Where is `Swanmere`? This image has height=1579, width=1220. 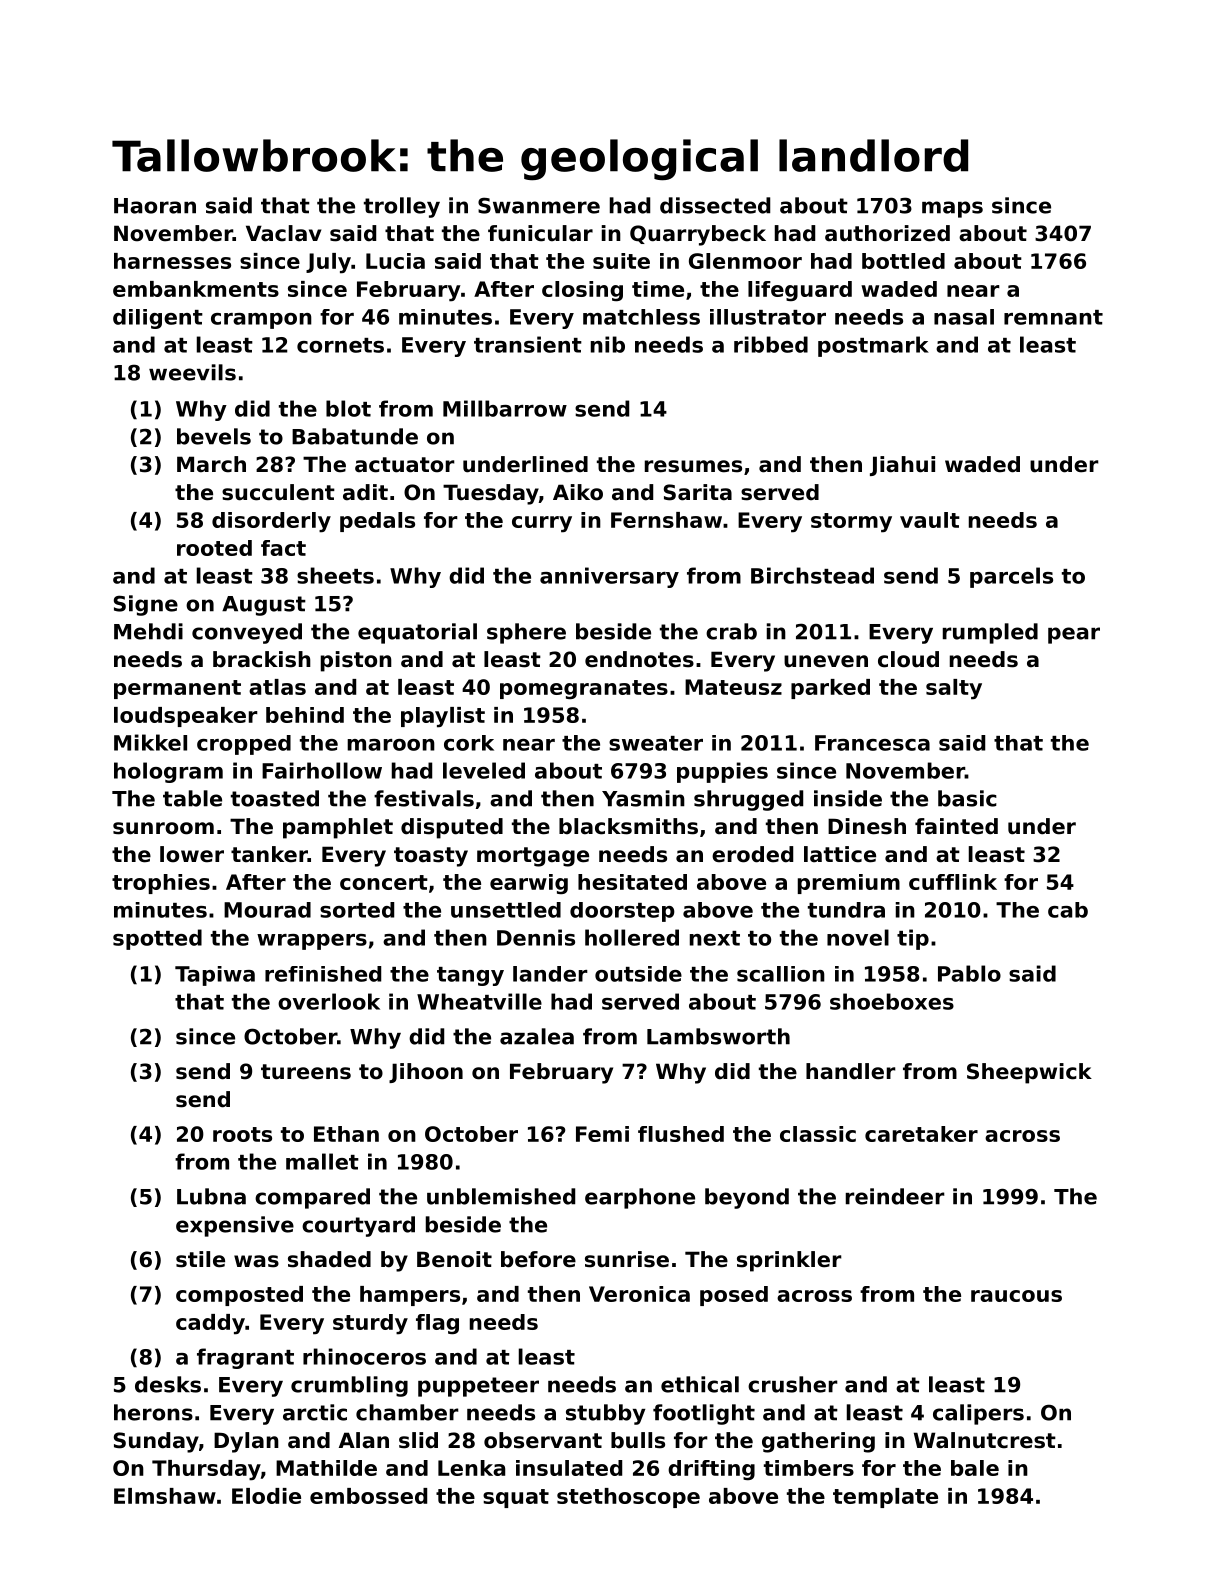 Swanmere is located at coordinates (539, 205).
